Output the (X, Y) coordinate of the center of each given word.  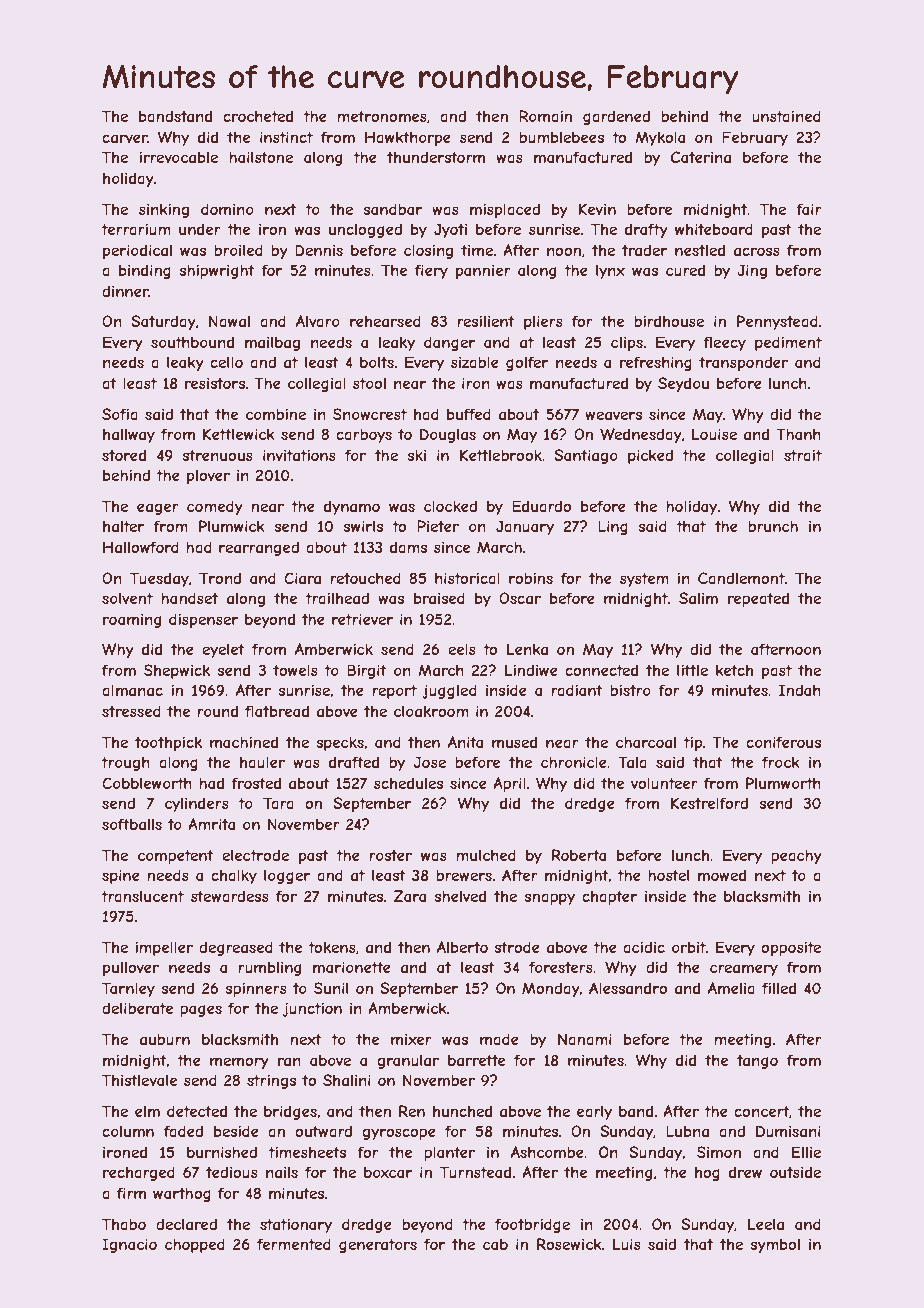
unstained (786, 116)
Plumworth (783, 783)
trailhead (337, 598)
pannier (483, 272)
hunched (462, 1111)
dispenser (203, 620)
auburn (165, 1039)
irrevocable (178, 157)
